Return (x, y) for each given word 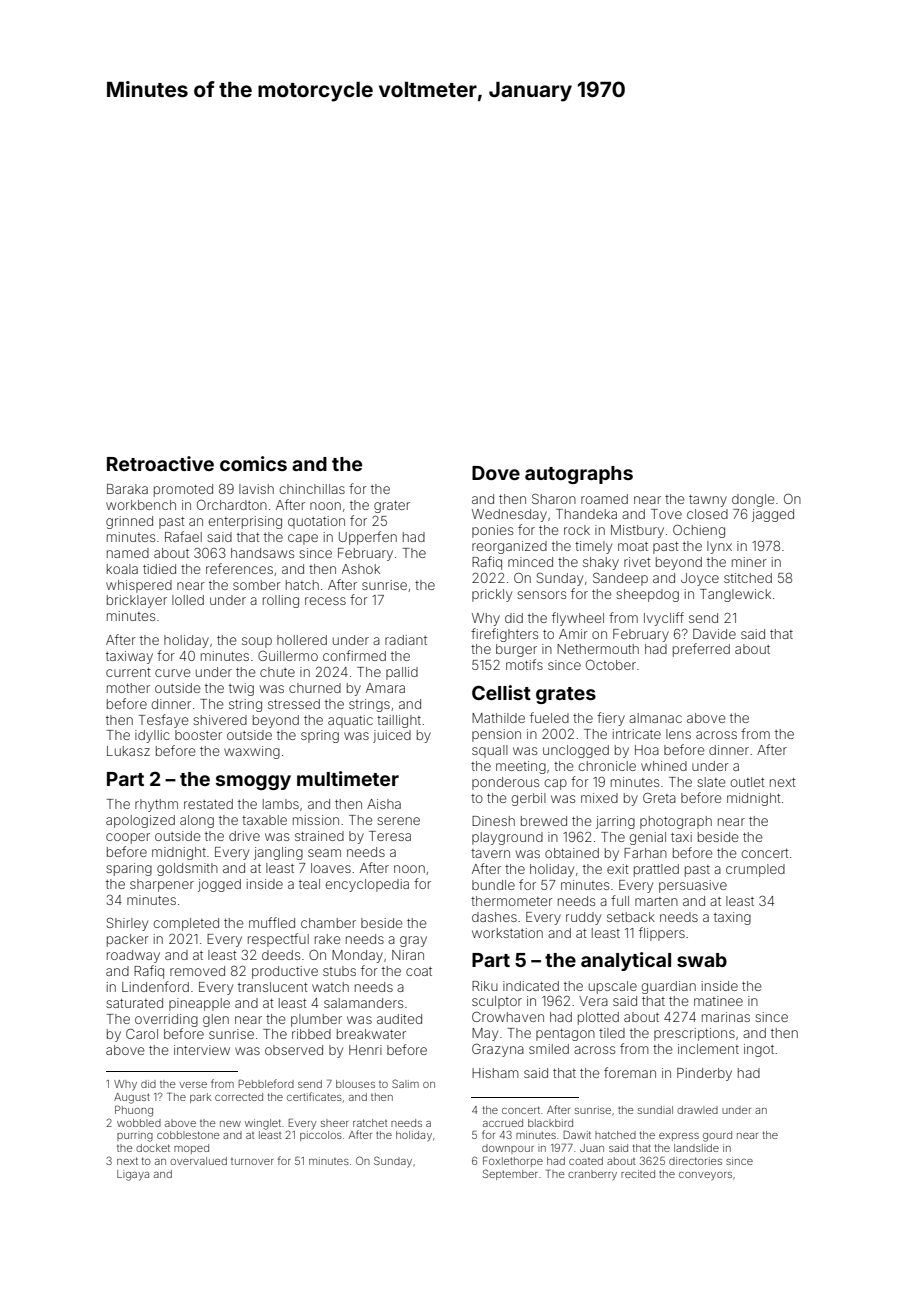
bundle (493, 885)
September (510, 1174)
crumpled (755, 870)
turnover (252, 1161)
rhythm (156, 805)
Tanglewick (735, 595)
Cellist (501, 692)
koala (122, 569)
